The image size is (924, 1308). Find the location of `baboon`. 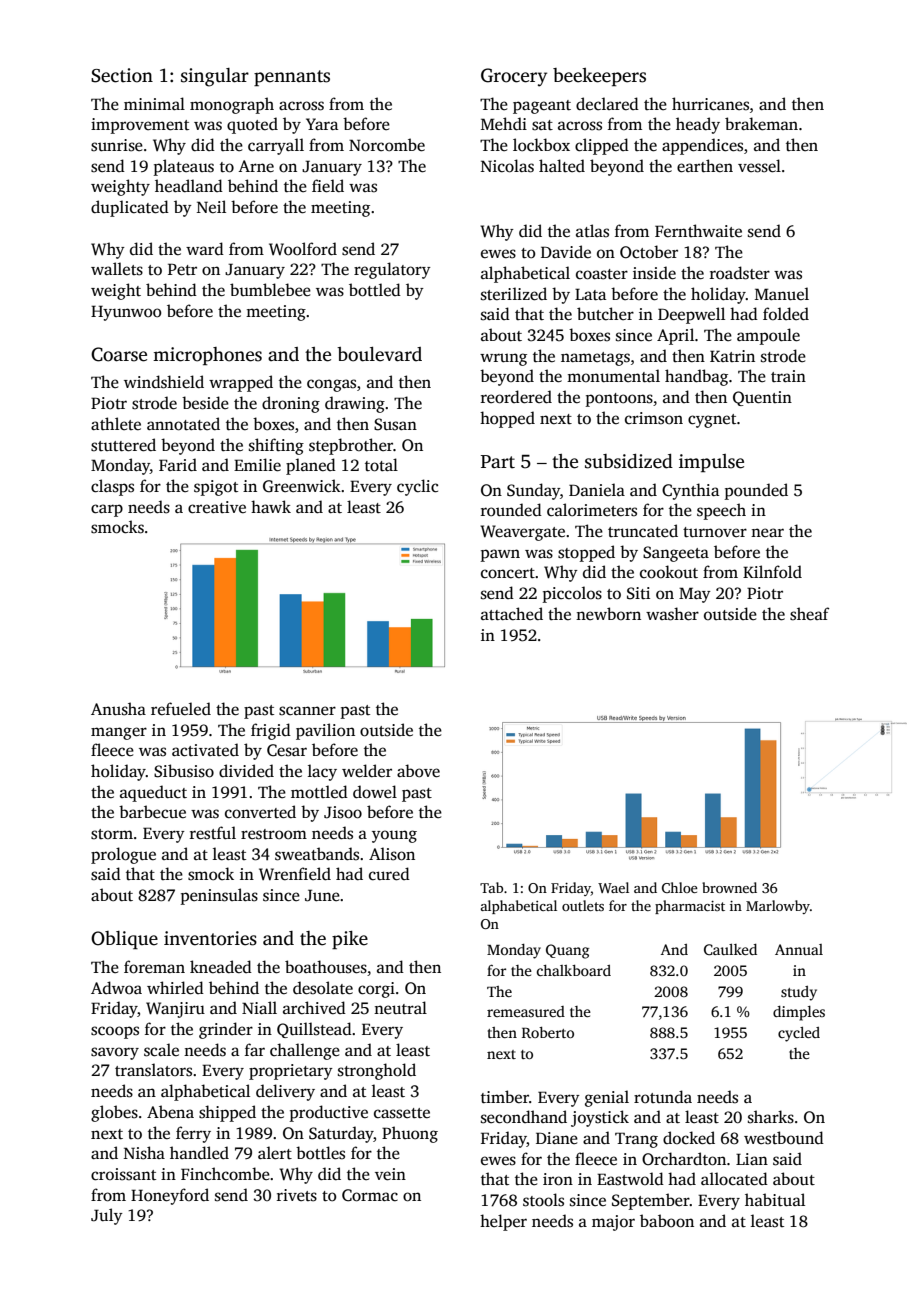

baboon is located at coordinates (667, 1221).
